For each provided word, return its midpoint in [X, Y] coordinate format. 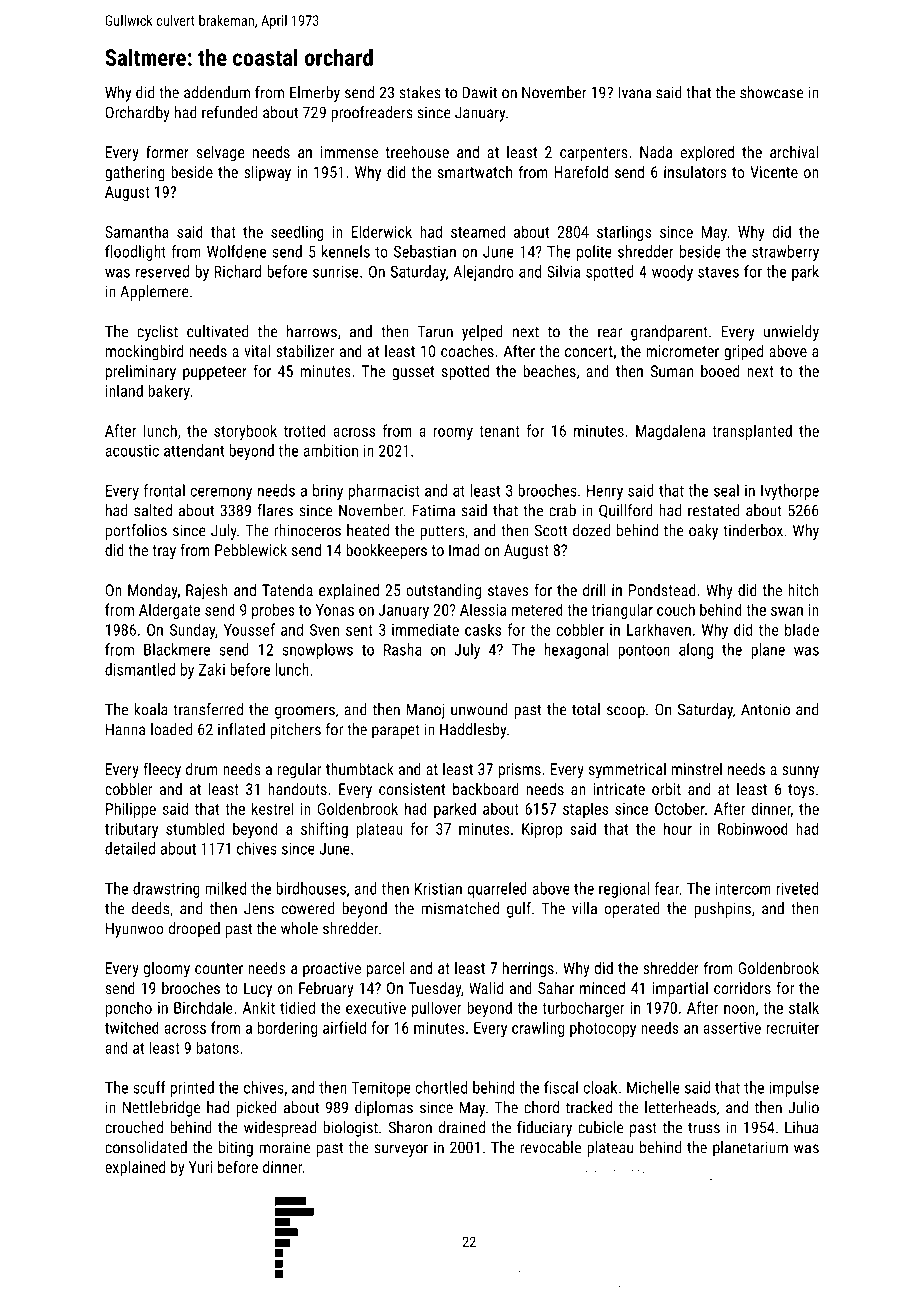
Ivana [634, 92]
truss [704, 1128]
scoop [626, 712]
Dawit [479, 92]
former [167, 151]
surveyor [401, 1150]
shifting [324, 830]
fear [667, 888]
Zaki [212, 669]
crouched [134, 1127]
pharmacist [384, 492]
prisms [520, 771]
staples [585, 810]
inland [124, 390]
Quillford [626, 511]
